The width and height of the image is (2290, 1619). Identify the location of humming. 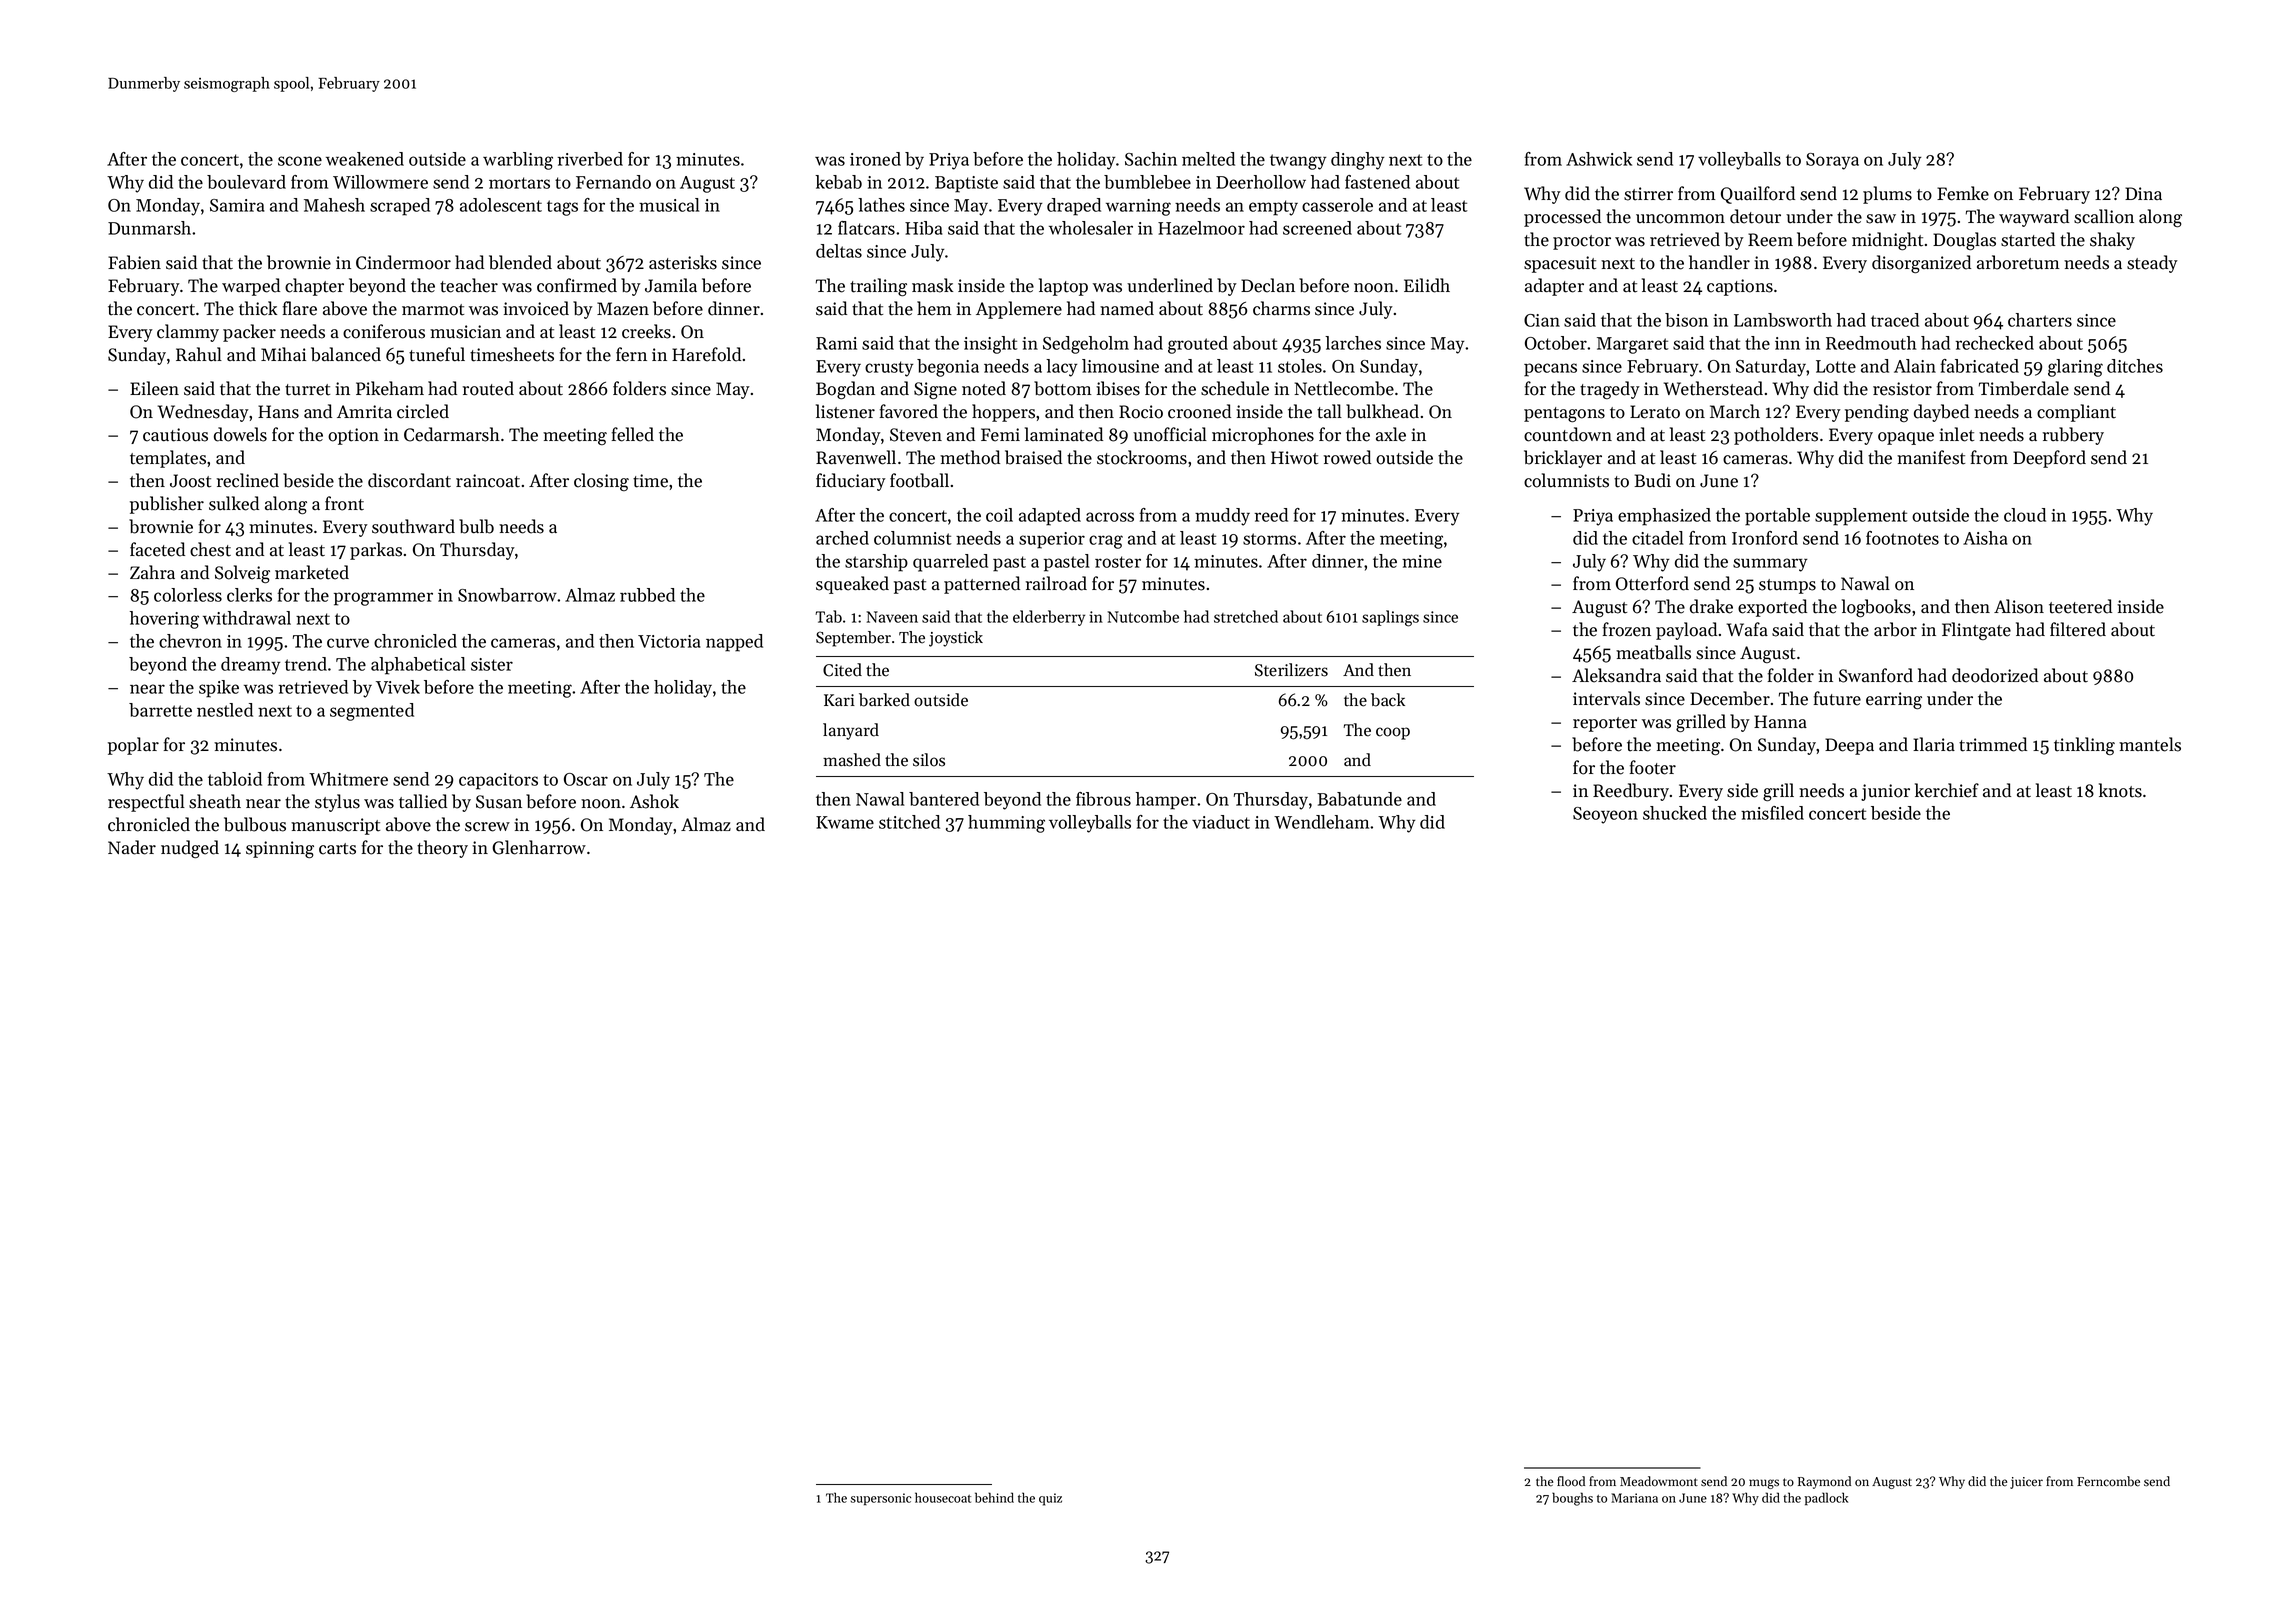
(1006, 824).
